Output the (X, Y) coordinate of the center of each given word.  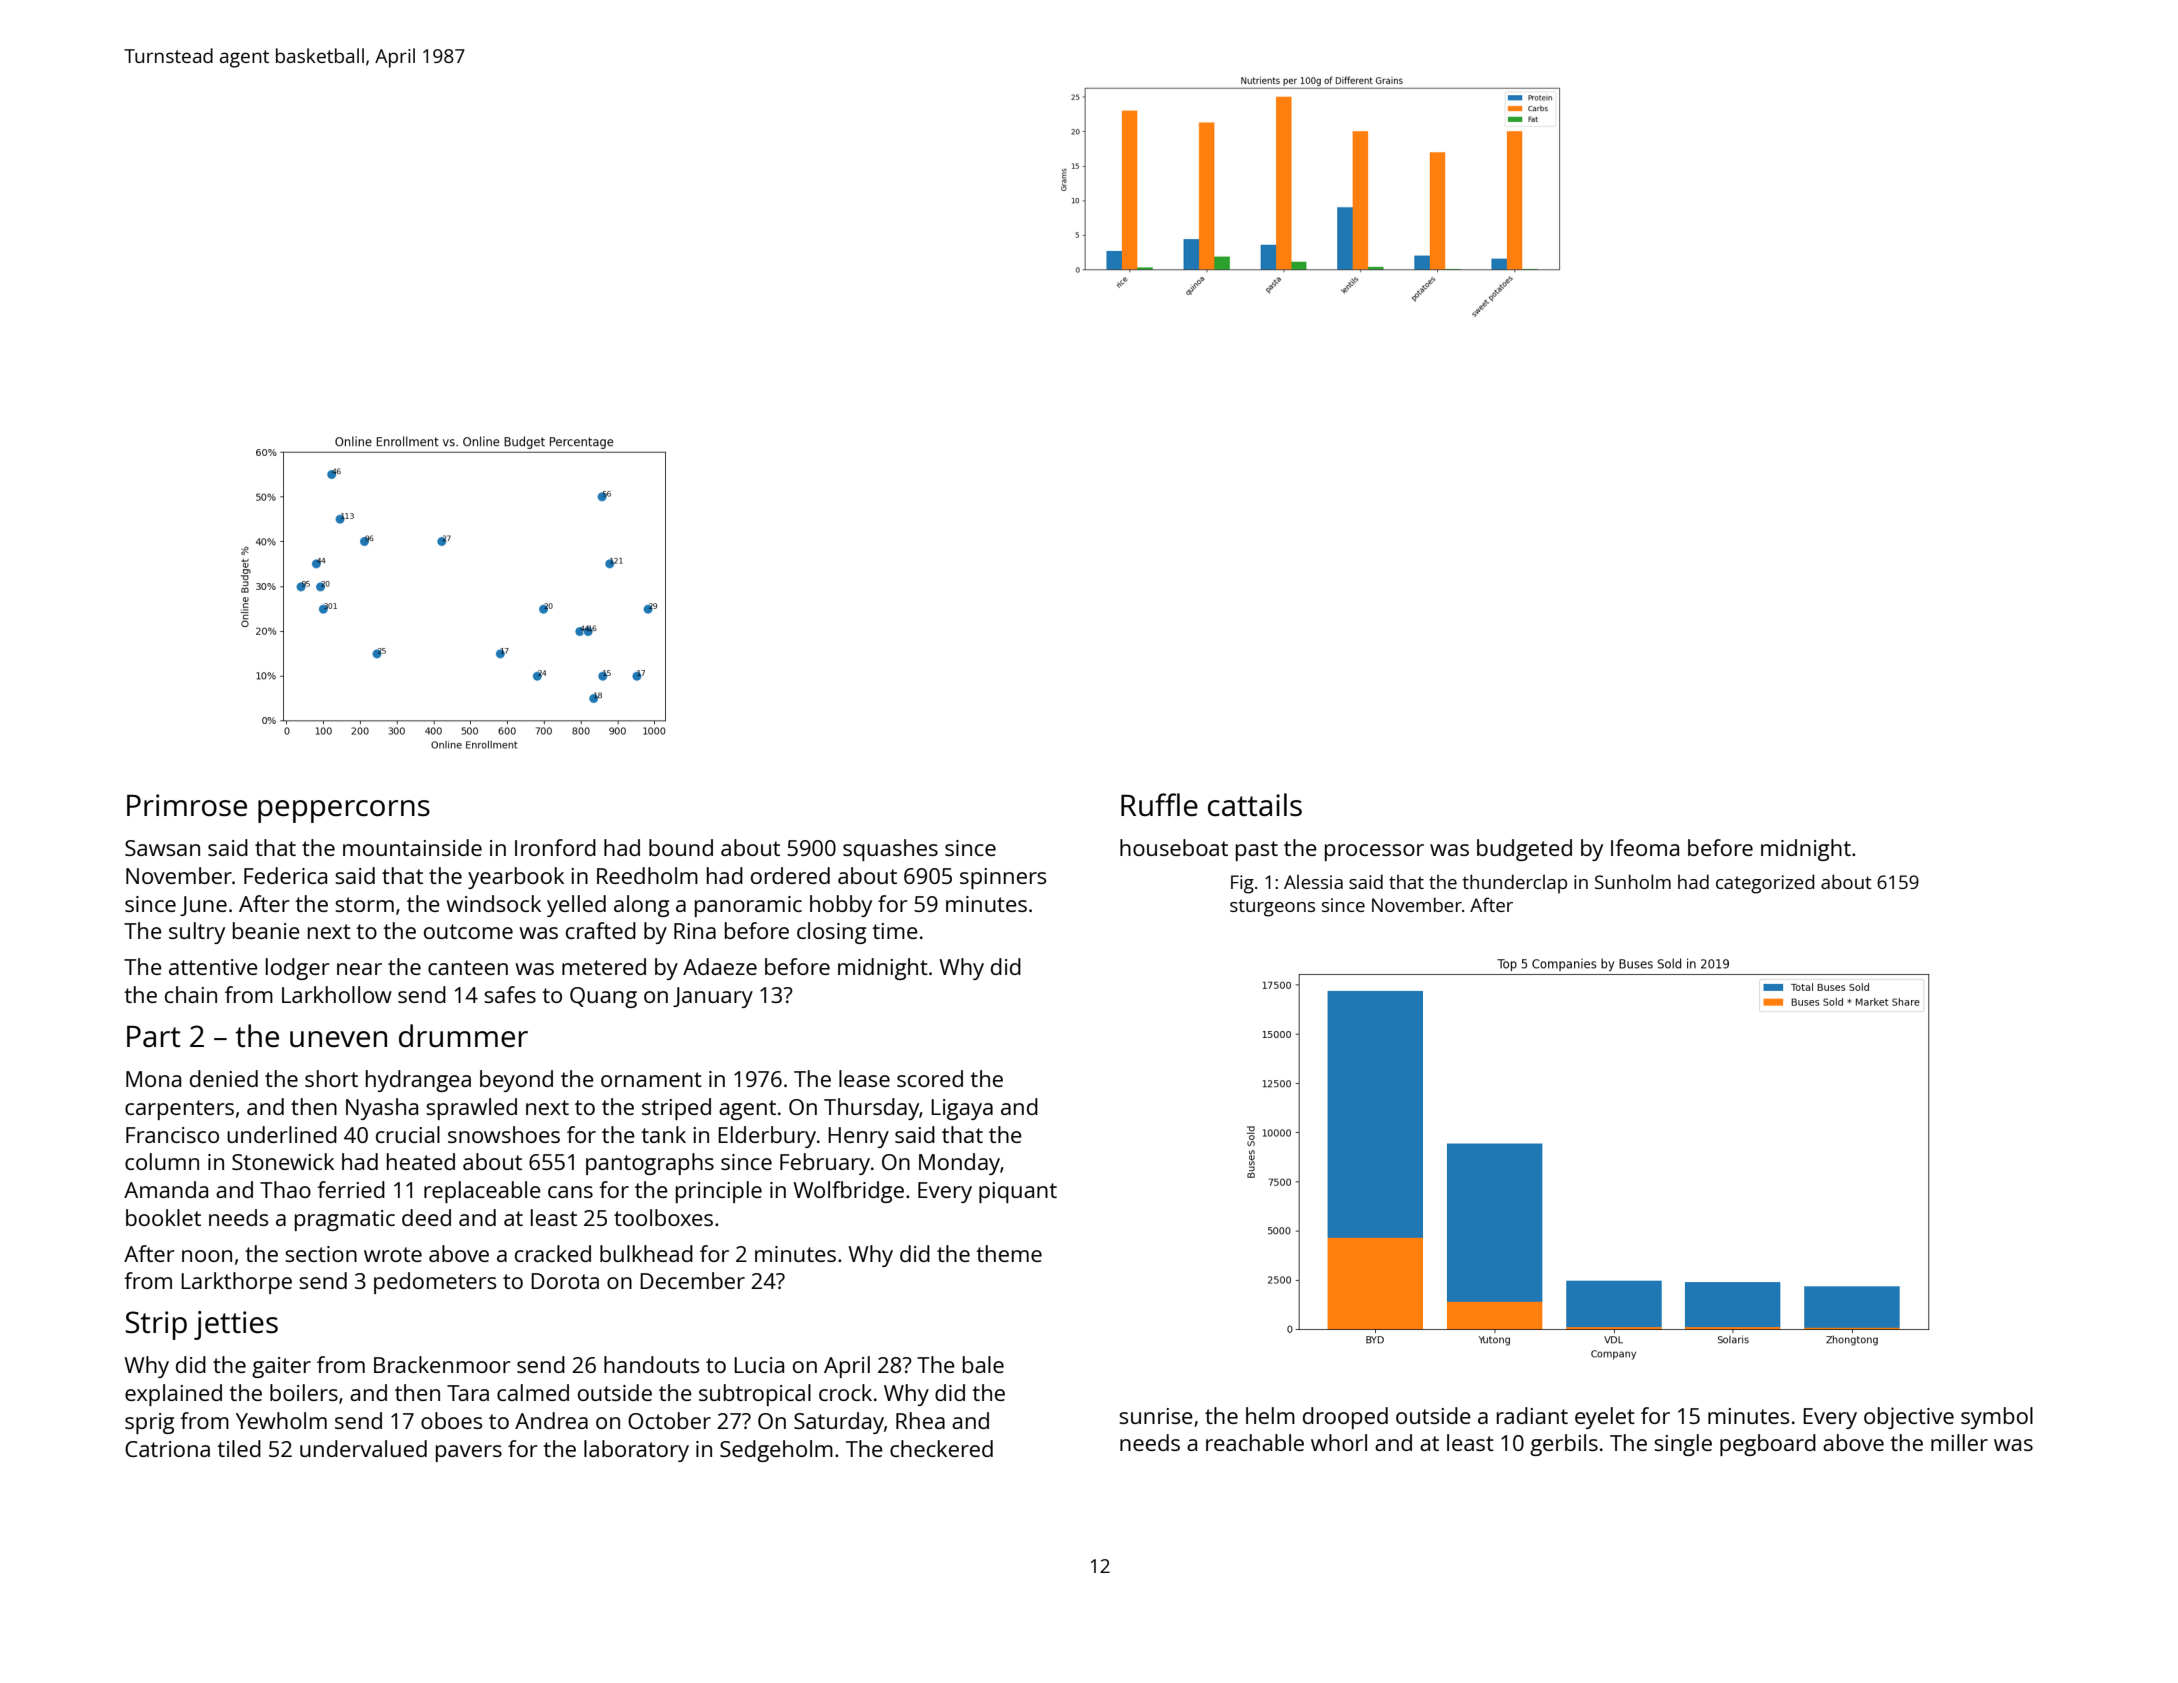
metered (604, 966)
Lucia (759, 1365)
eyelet (1605, 1418)
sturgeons (1272, 908)
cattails (1255, 805)
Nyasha (382, 1109)
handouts (651, 1364)
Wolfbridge (848, 1192)
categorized (1765, 884)
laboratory (636, 1451)
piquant (1018, 1192)
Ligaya (962, 1109)
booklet (163, 1217)
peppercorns (344, 811)
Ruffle (1159, 805)
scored (930, 1078)
